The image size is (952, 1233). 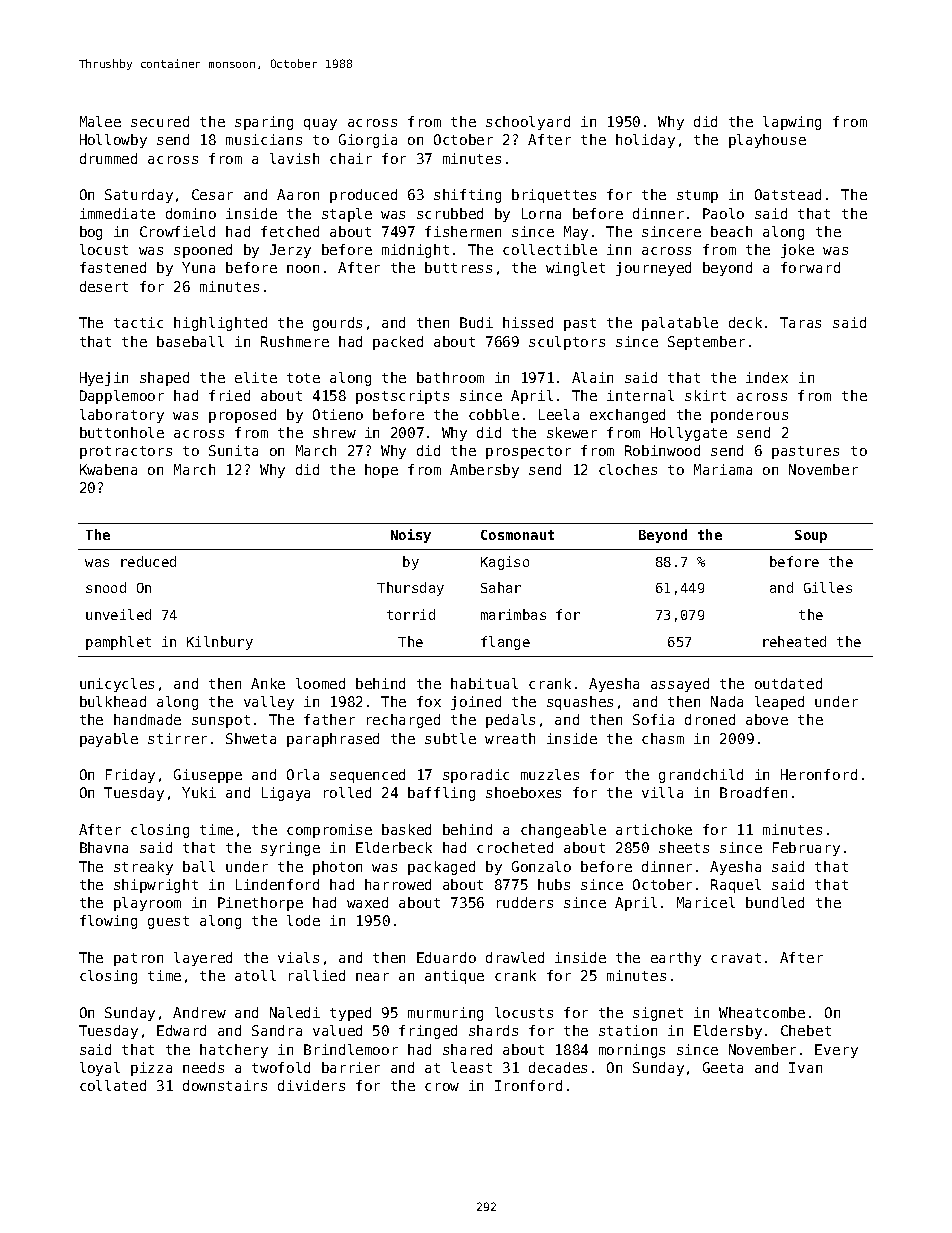 I want to click on sparing, so click(x=264, y=123).
